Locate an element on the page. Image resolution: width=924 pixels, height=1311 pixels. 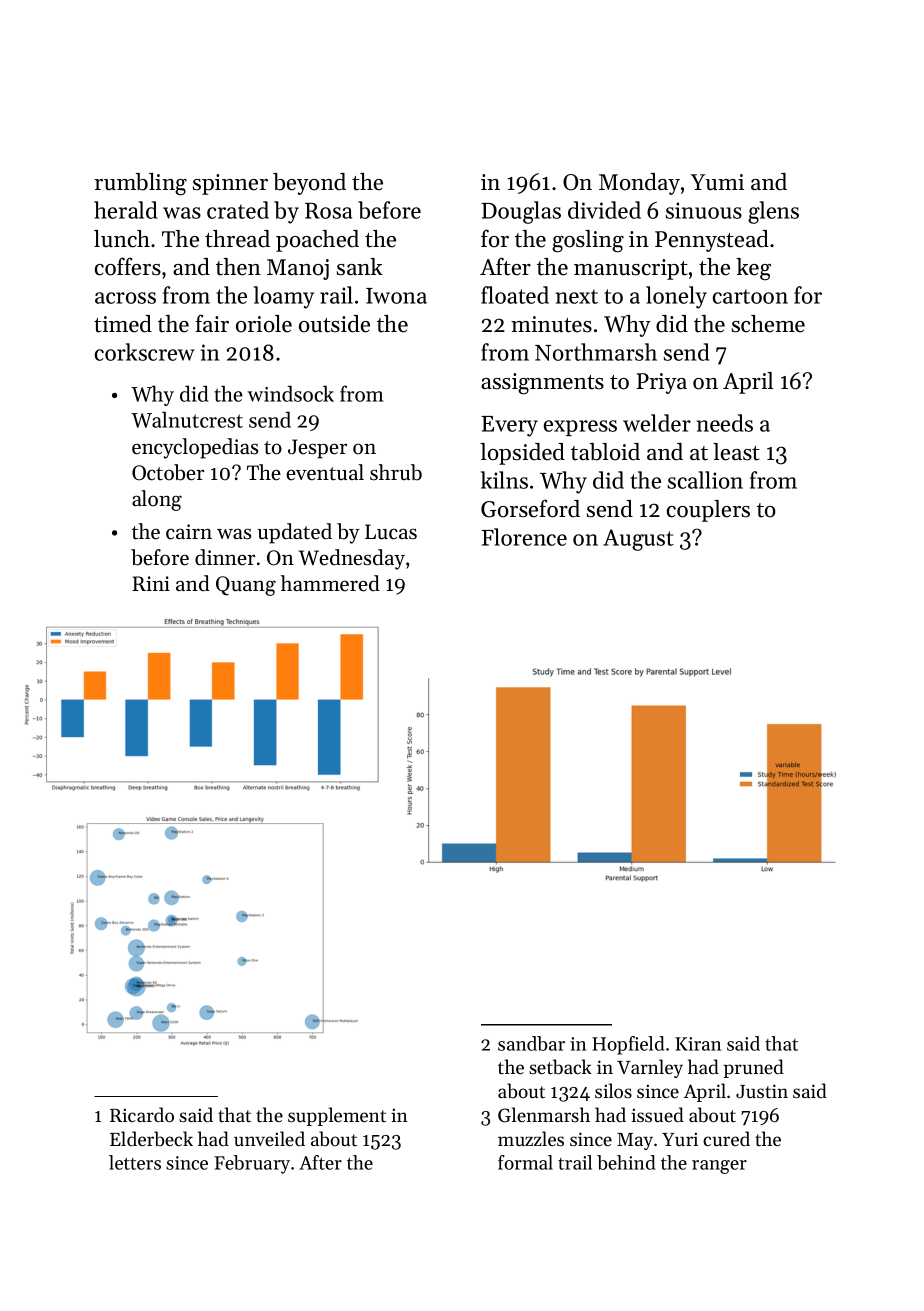
Yumi is located at coordinates (717, 182).
